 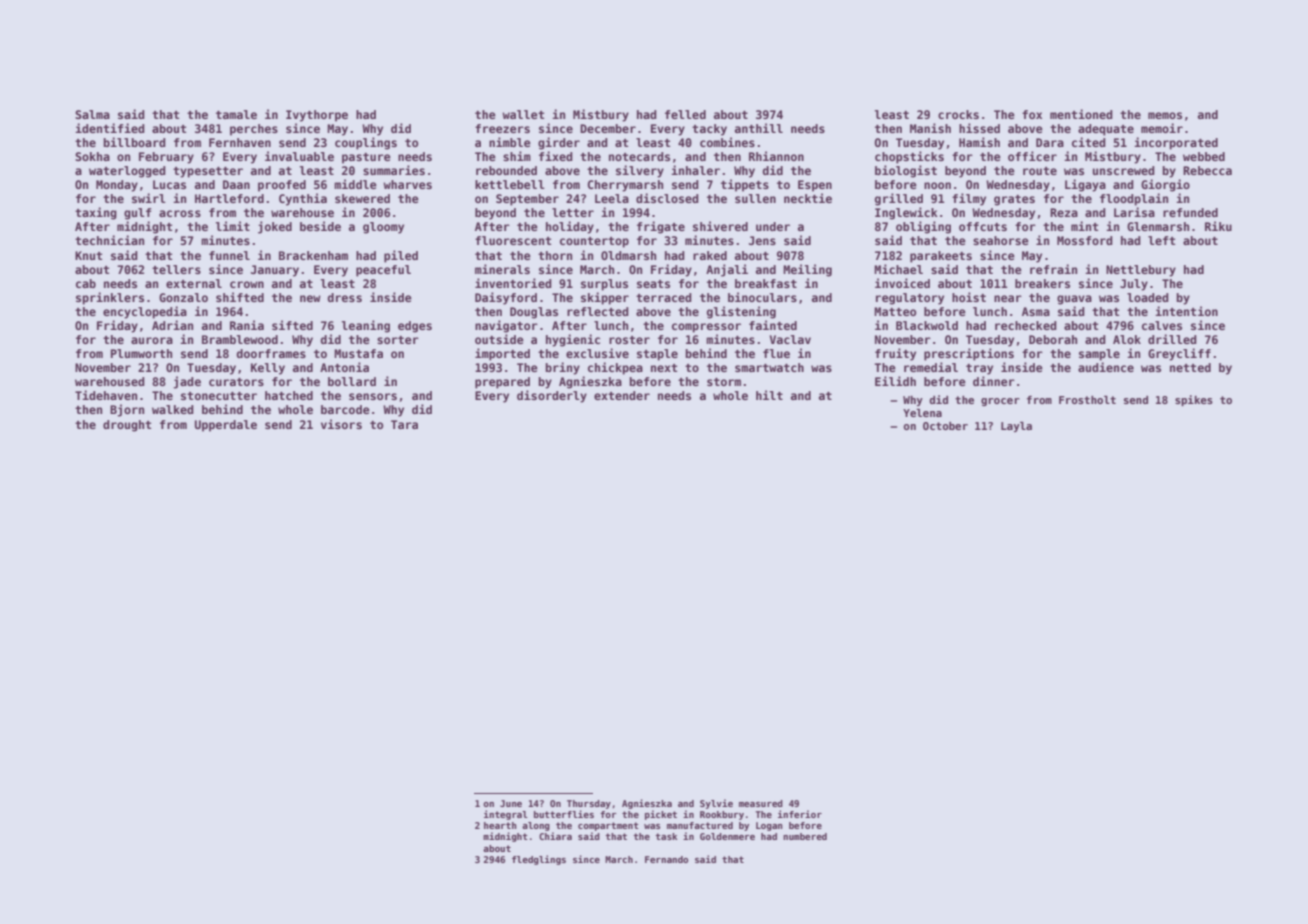 What do you see at coordinates (127, 426) in the screenshot?
I see `drought` at bounding box center [127, 426].
